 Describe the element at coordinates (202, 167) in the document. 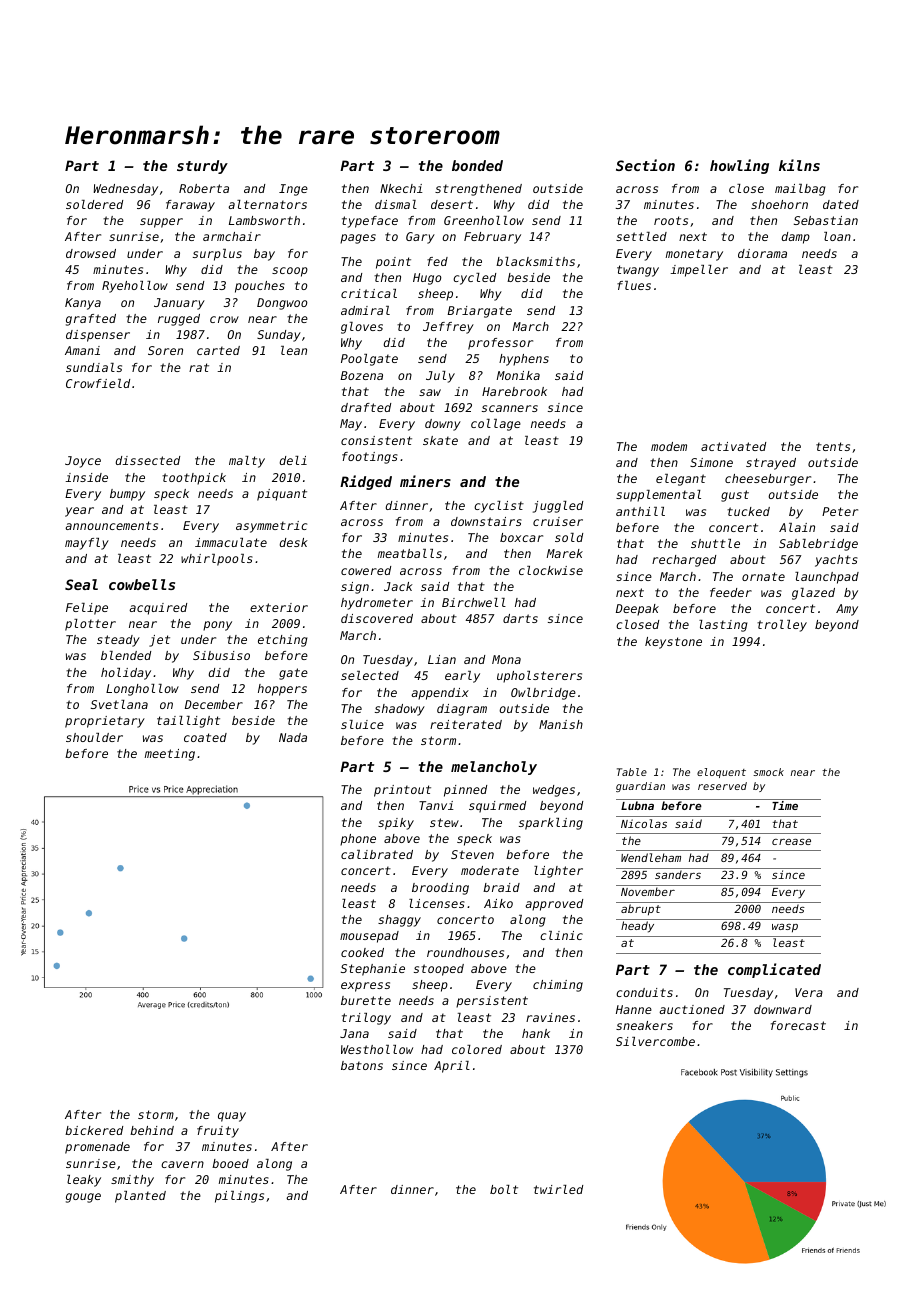

I see `sturdy` at that location.
